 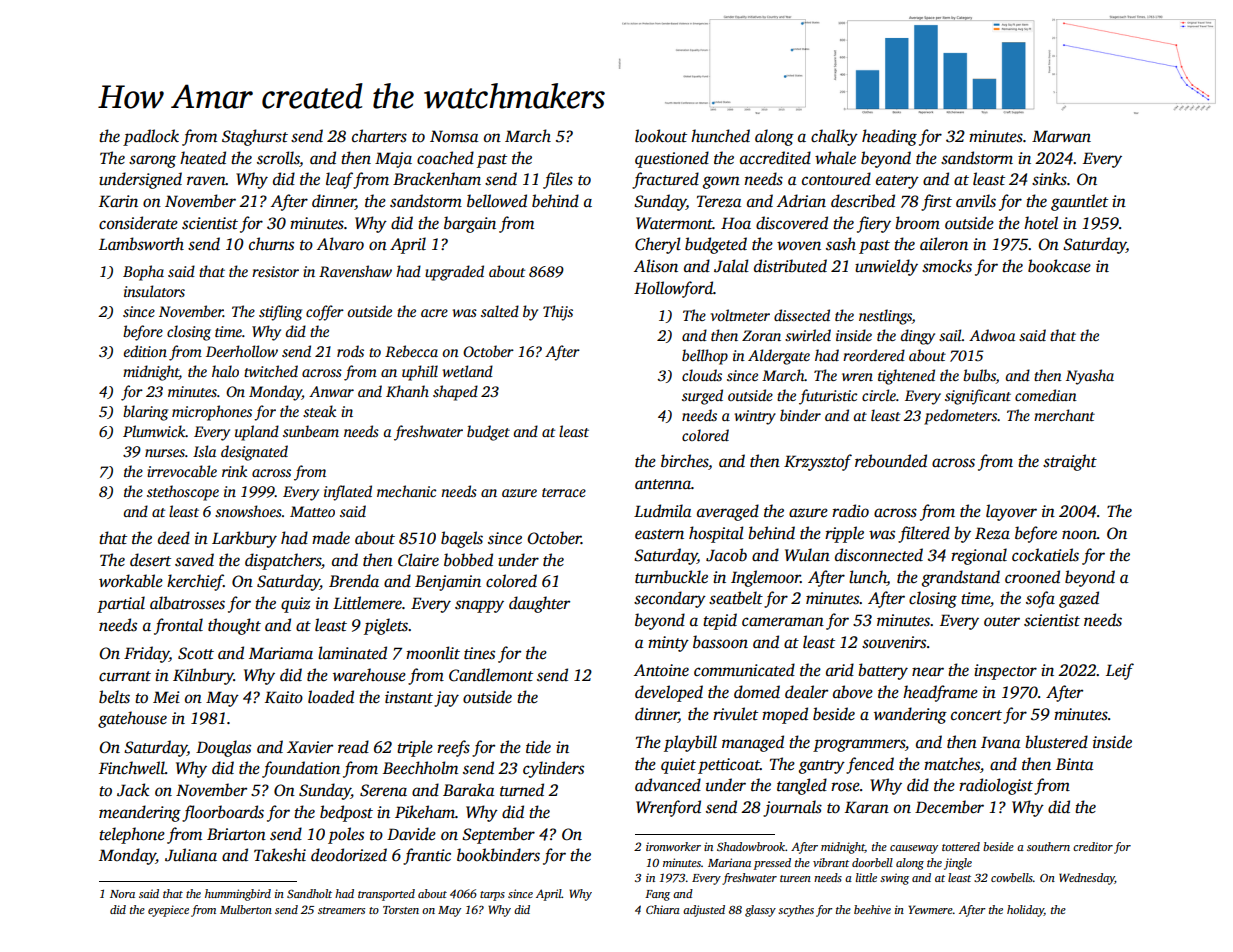 What do you see at coordinates (1025, 911) in the screenshot?
I see `holiday` at bounding box center [1025, 911].
